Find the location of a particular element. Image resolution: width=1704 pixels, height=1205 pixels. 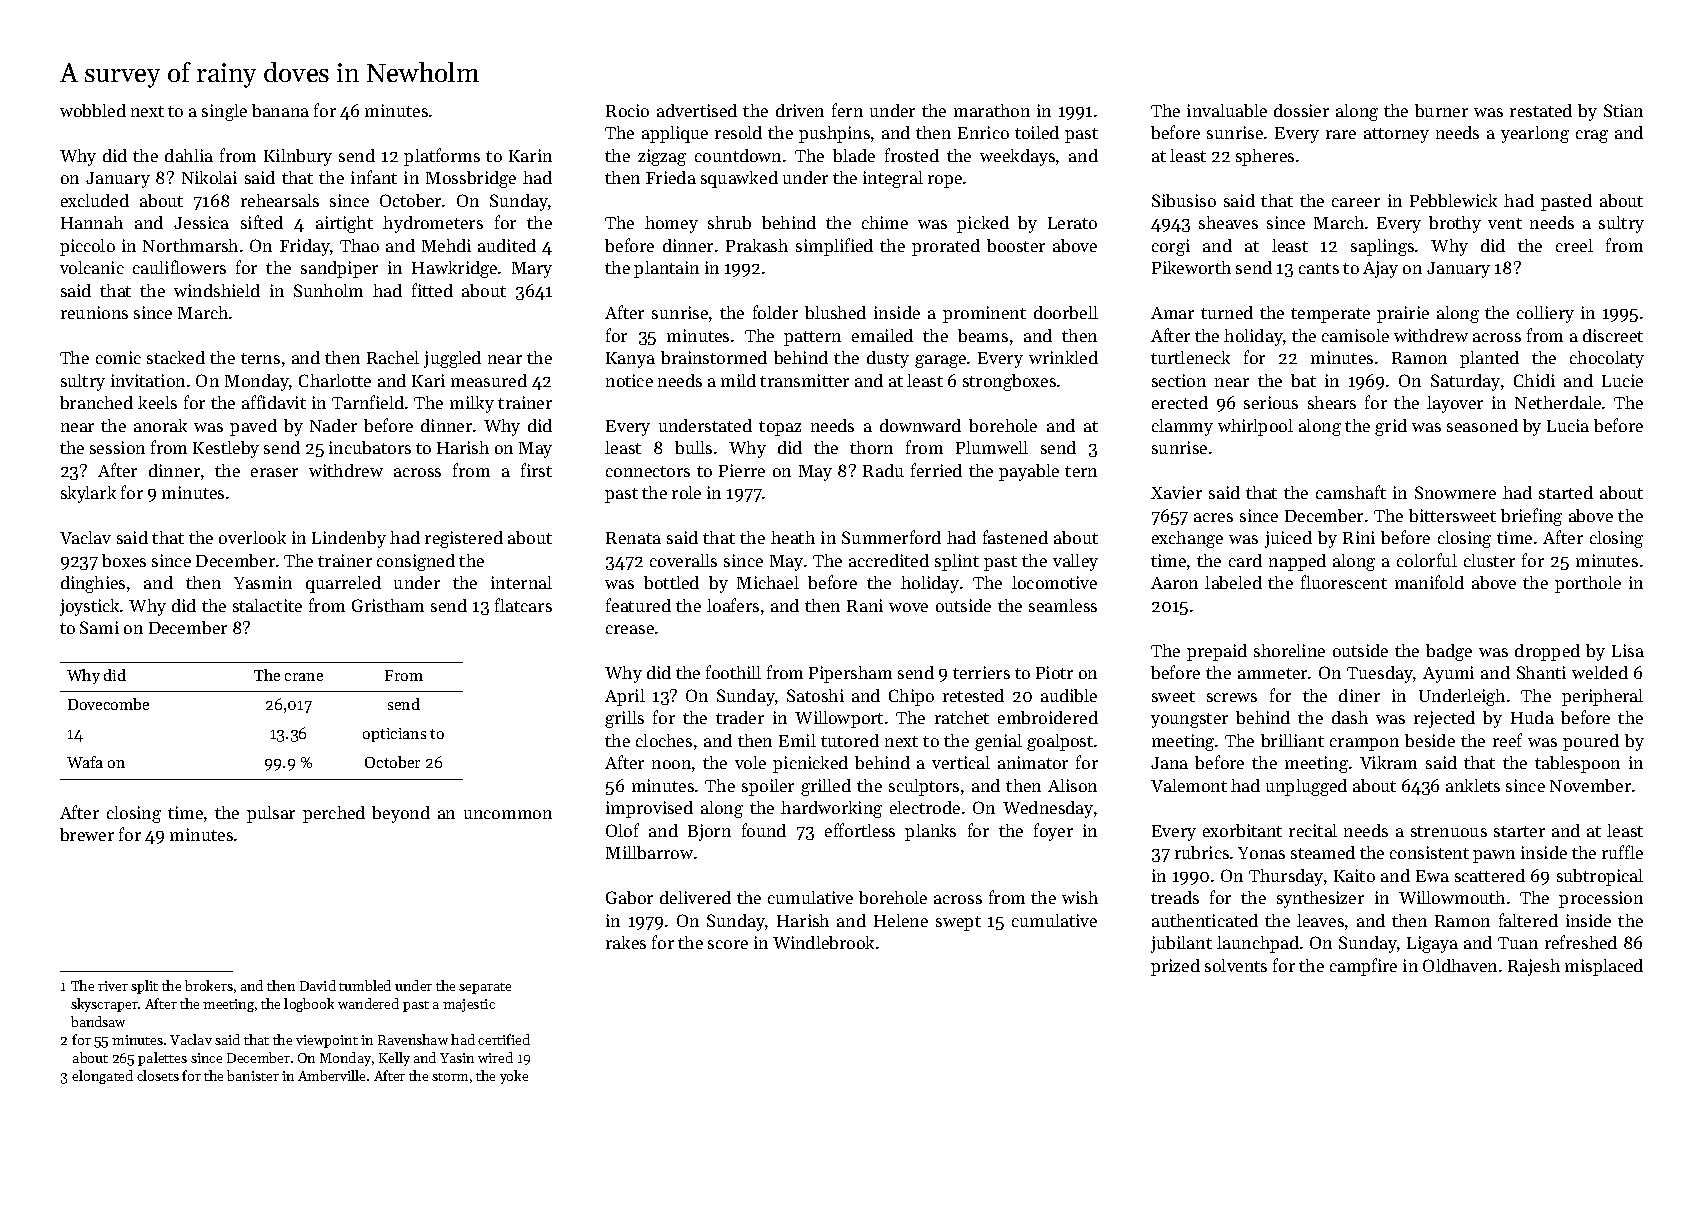

anklets is located at coordinates (1473, 785).
